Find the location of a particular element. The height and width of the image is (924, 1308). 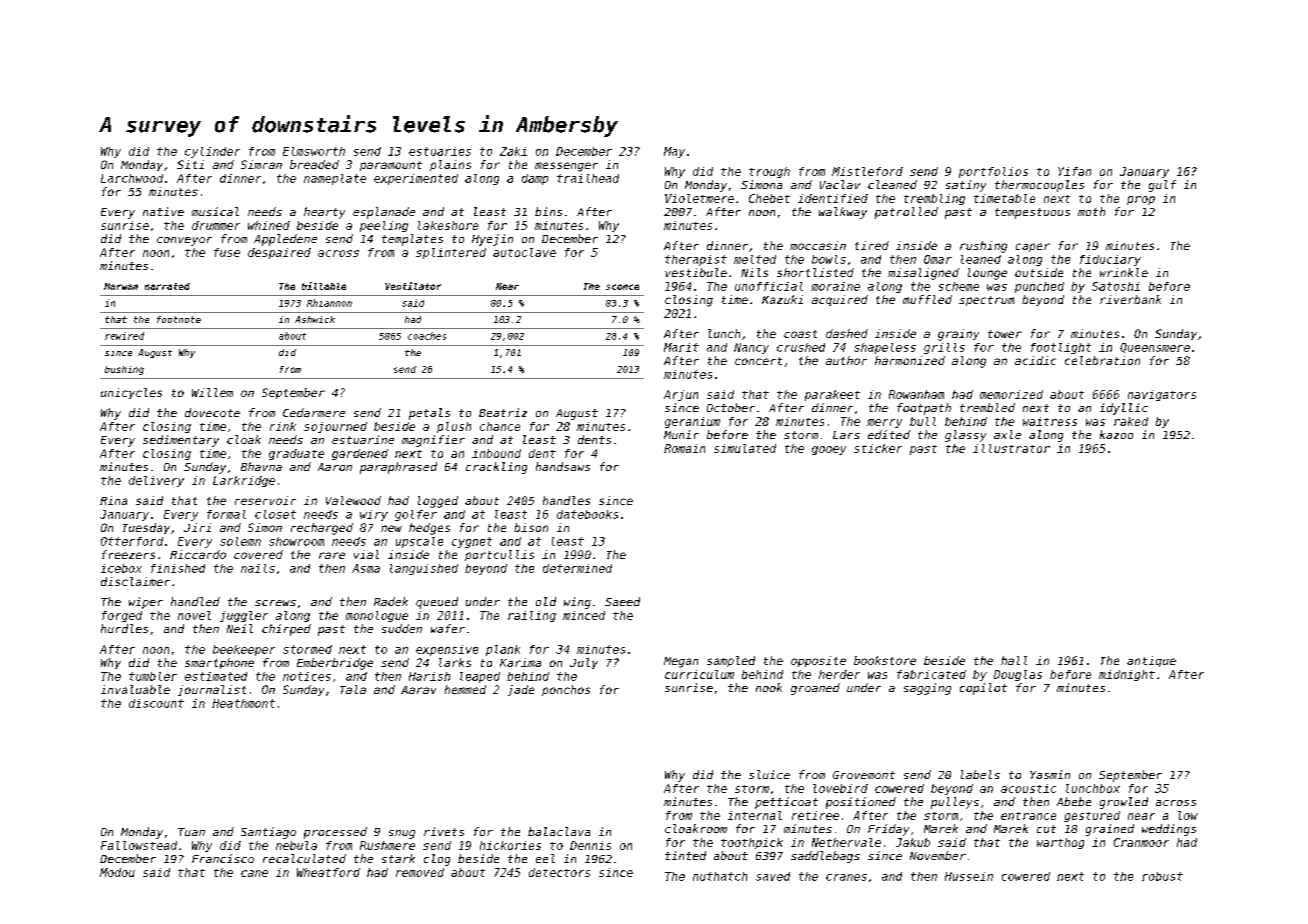

detectors is located at coordinates (559, 872).
